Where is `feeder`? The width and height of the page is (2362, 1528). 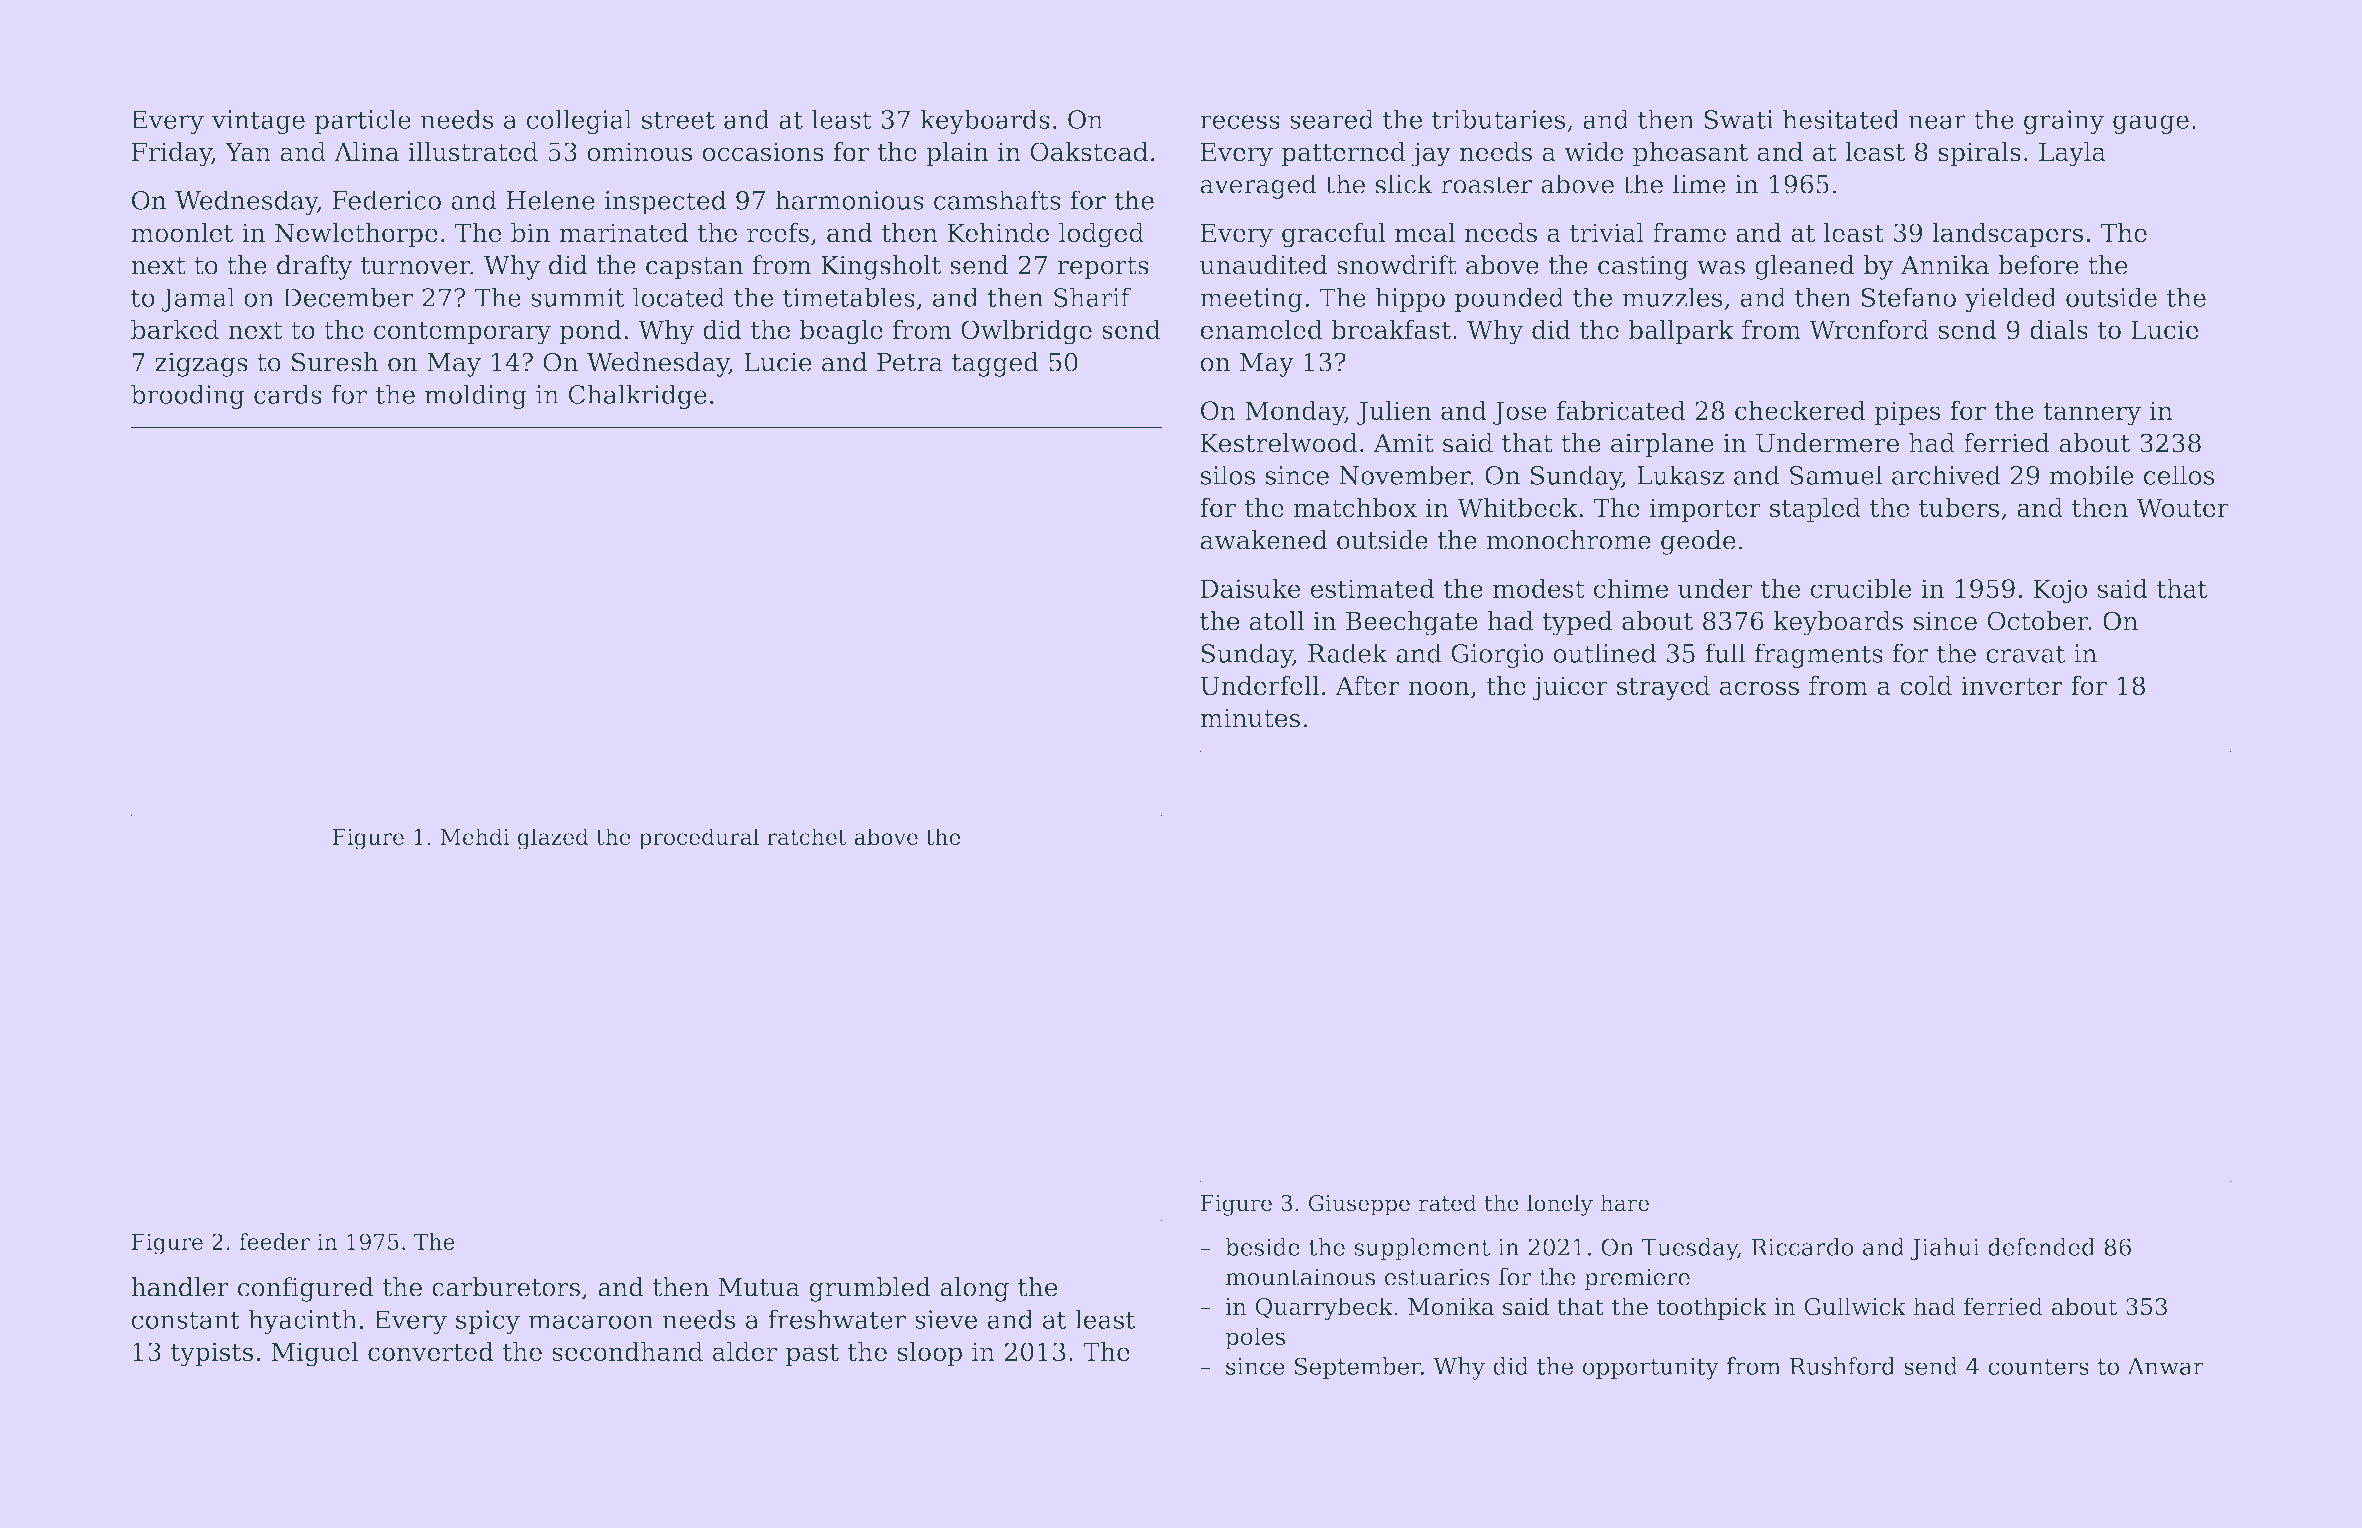
feeder is located at coordinates (274, 1241).
